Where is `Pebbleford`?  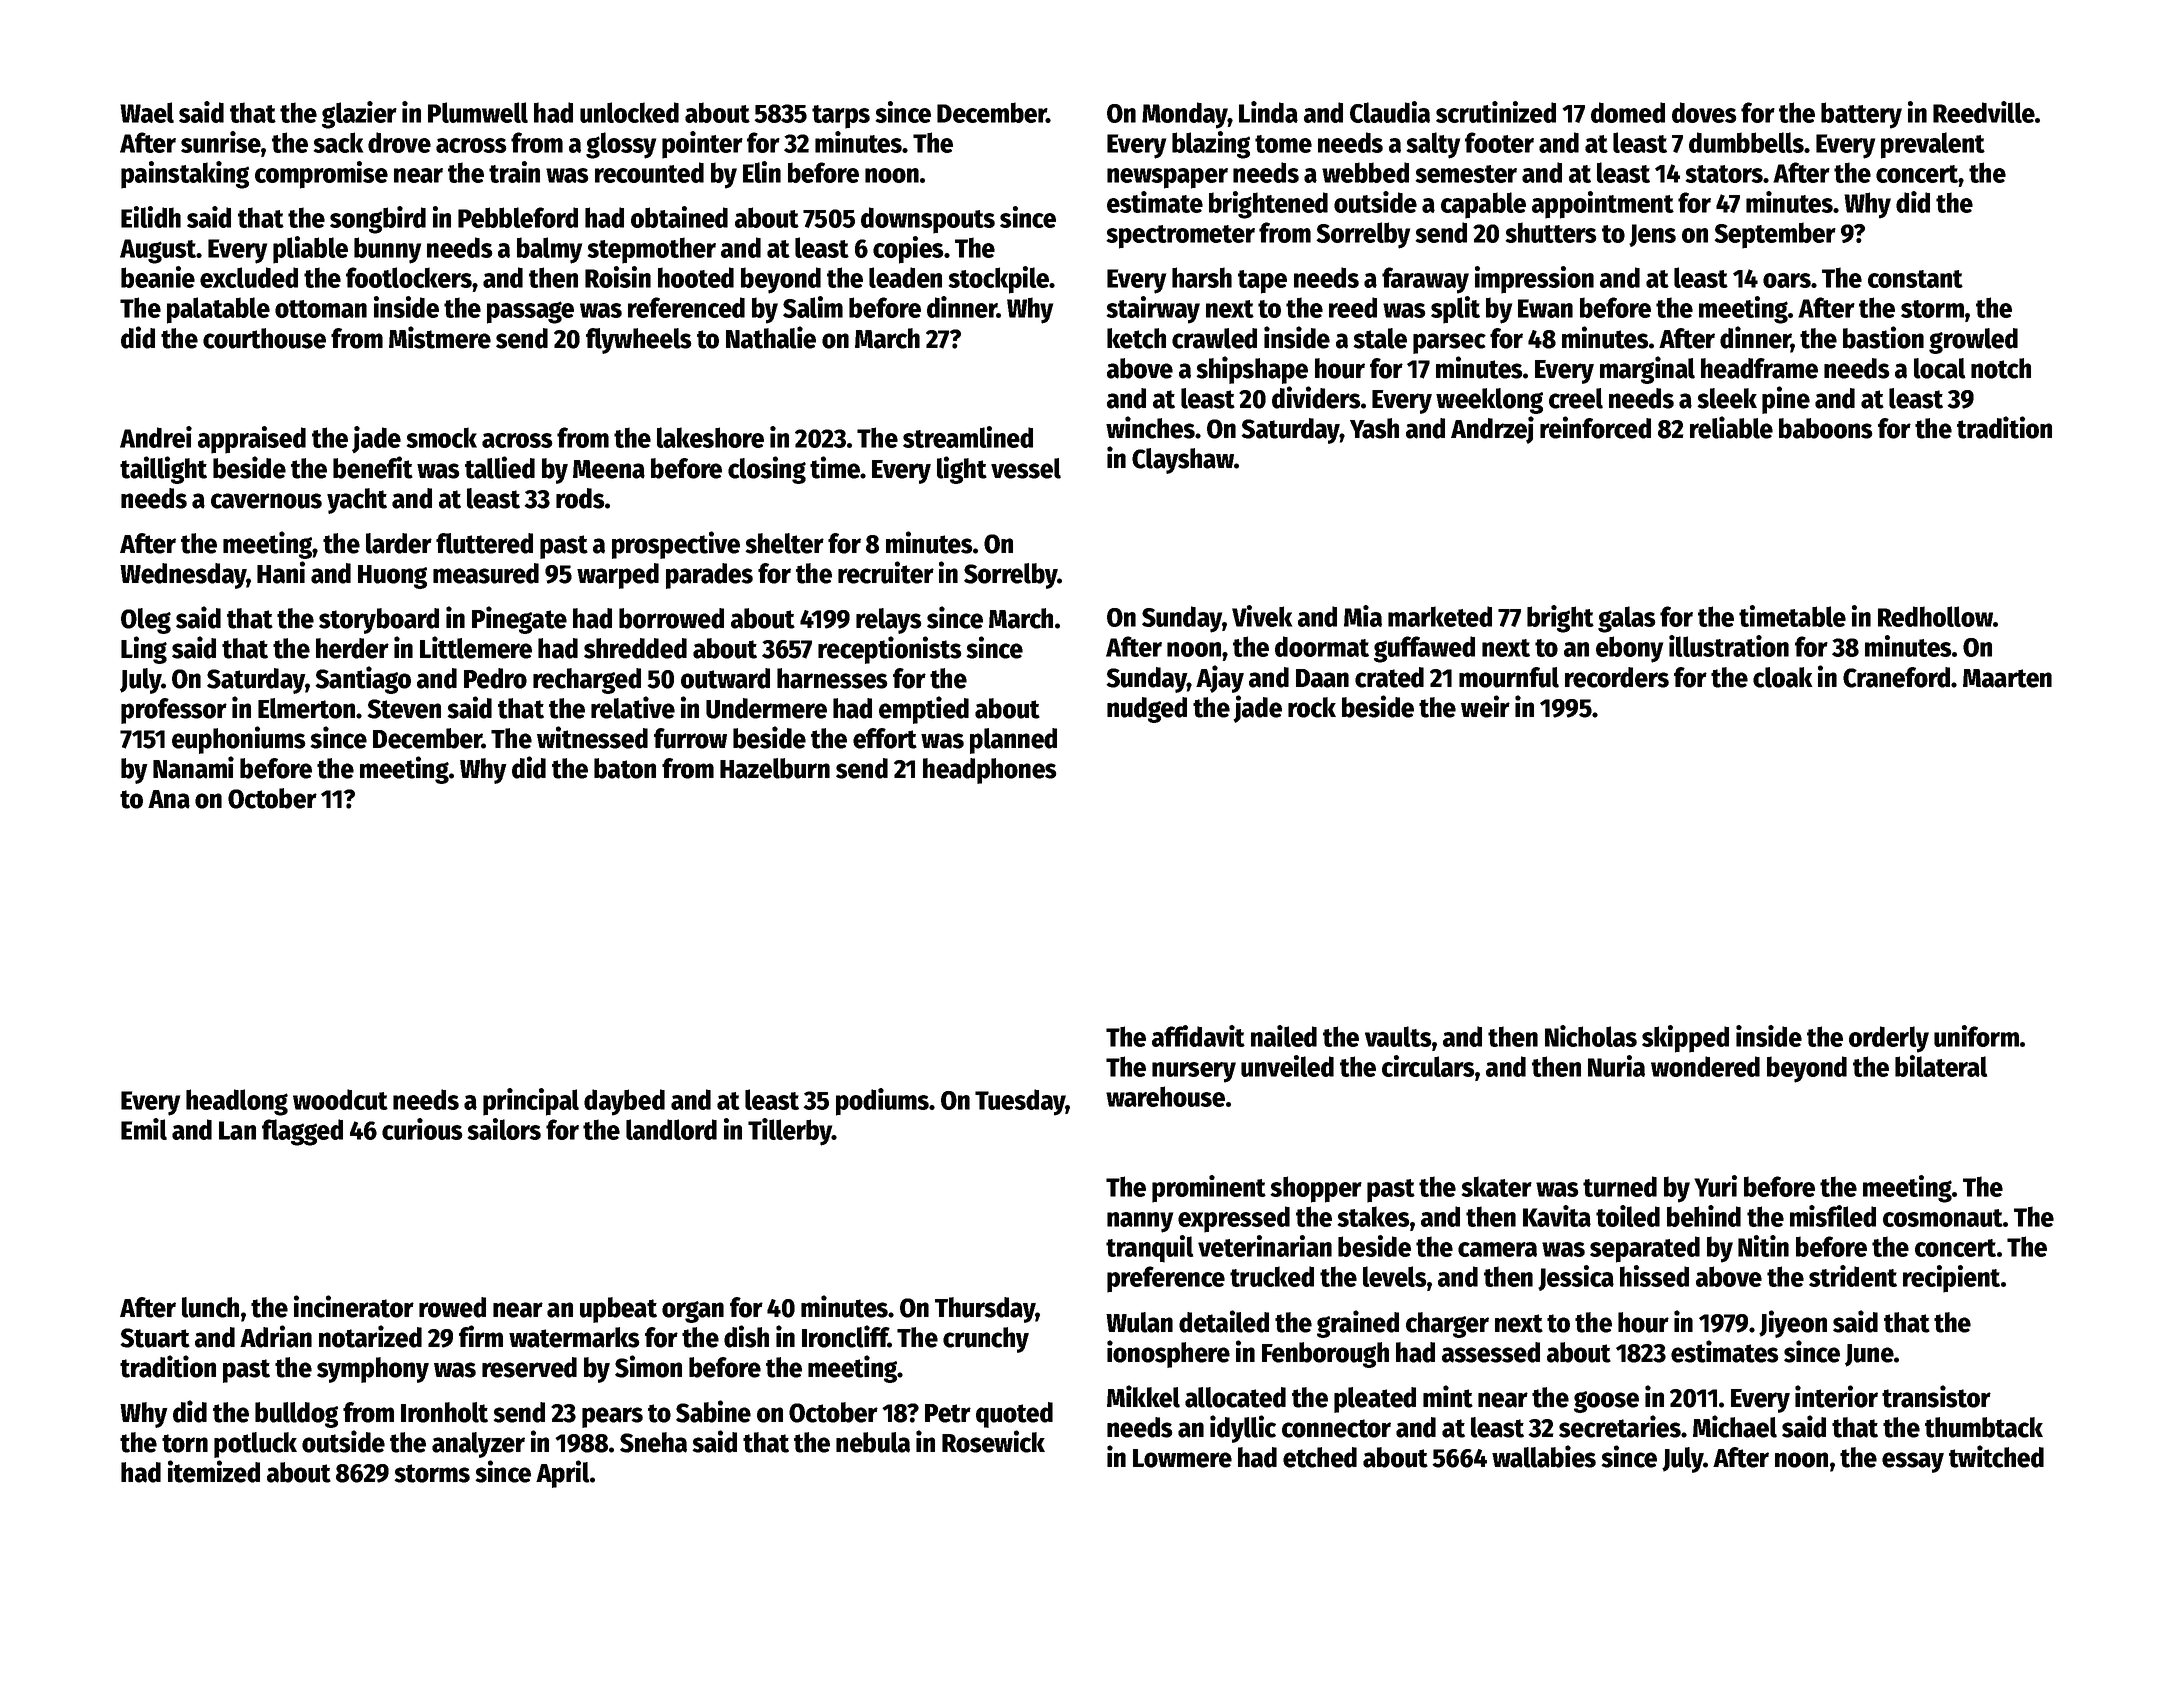
Pebbleford is located at coordinates (518, 217).
